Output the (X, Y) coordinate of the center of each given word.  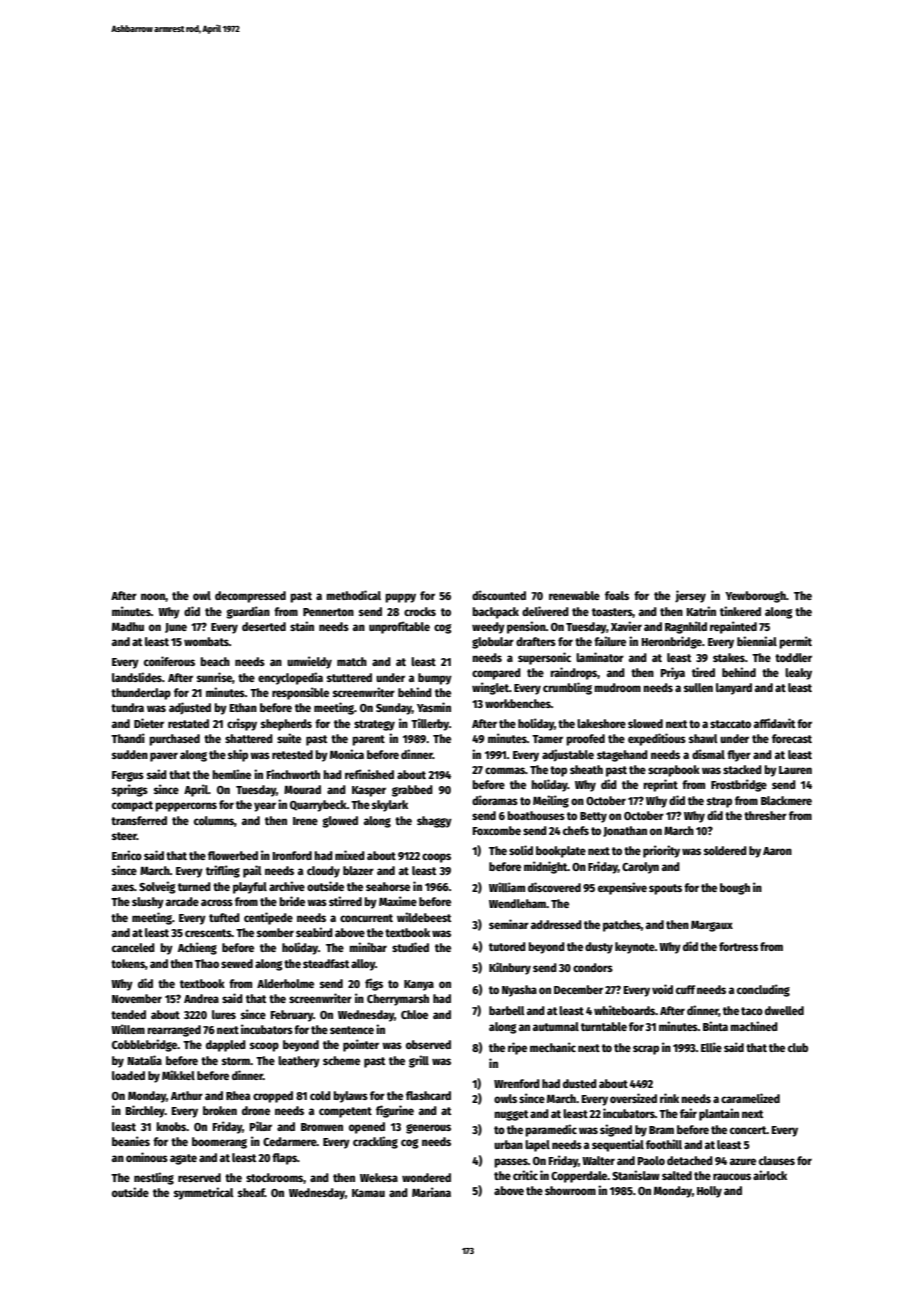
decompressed (250, 597)
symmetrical (204, 1193)
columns (214, 820)
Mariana (431, 1192)
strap (719, 802)
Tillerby (430, 724)
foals (617, 595)
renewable (574, 595)
